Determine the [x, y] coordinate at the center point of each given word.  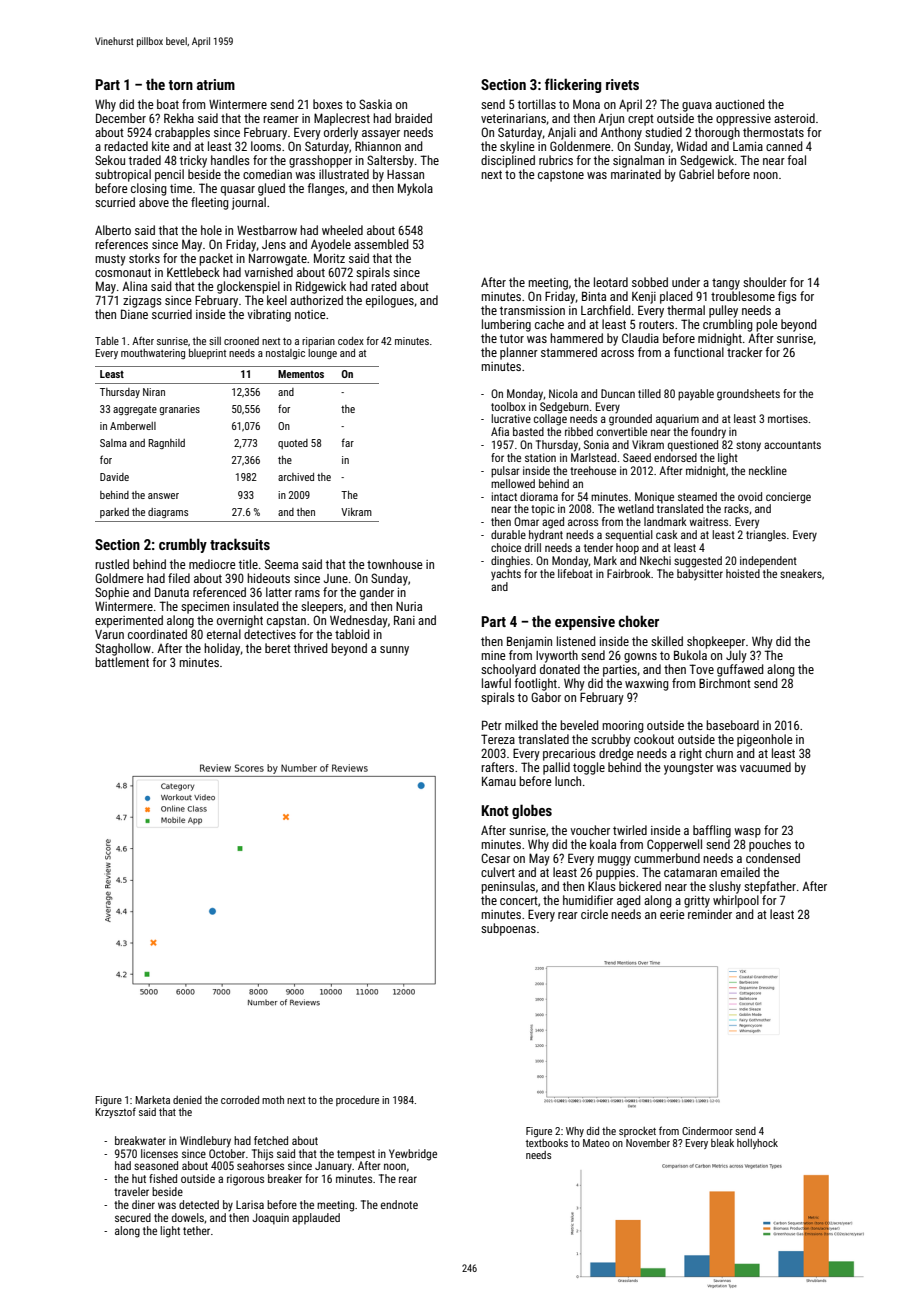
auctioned [740, 104]
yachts [506, 575]
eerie [672, 914]
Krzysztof [115, 1112]
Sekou [110, 160]
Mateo [596, 1143]
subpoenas [508, 929]
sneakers [801, 573]
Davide [114, 477]
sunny [394, 651]
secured [133, 1217]
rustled [112, 564]
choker [639, 621]
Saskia [375, 104]
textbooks [547, 1143]
